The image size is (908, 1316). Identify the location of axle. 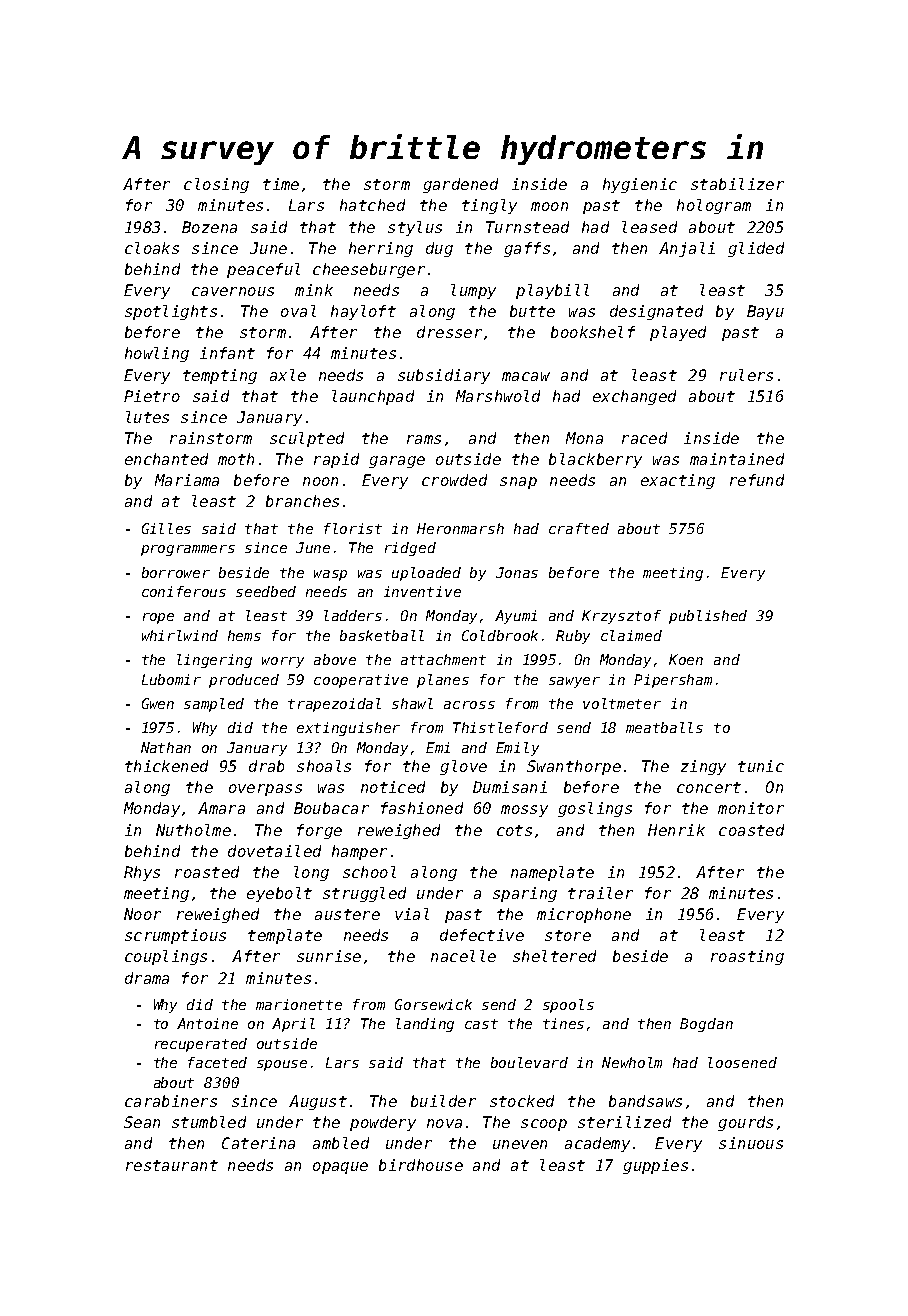
(288, 375).
